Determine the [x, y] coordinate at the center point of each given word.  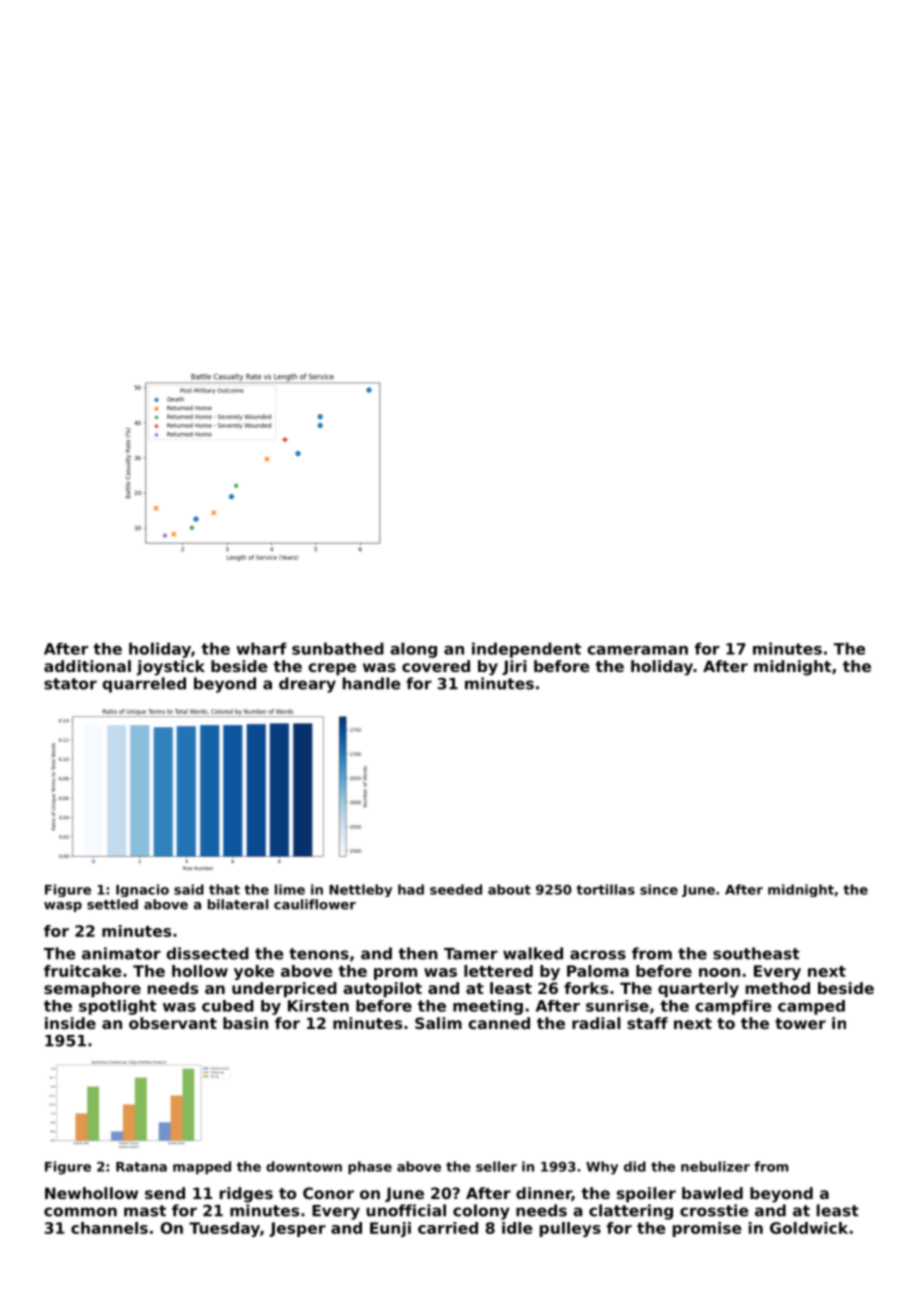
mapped [202, 1168]
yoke [254, 972]
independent [526, 650]
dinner [544, 1194]
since [659, 889]
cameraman [637, 650]
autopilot [382, 989]
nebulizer [715, 1166]
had [411, 889]
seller [496, 1166]
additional [87, 666]
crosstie [714, 1210]
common [80, 1212]
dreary [307, 685]
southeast [756, 953]
